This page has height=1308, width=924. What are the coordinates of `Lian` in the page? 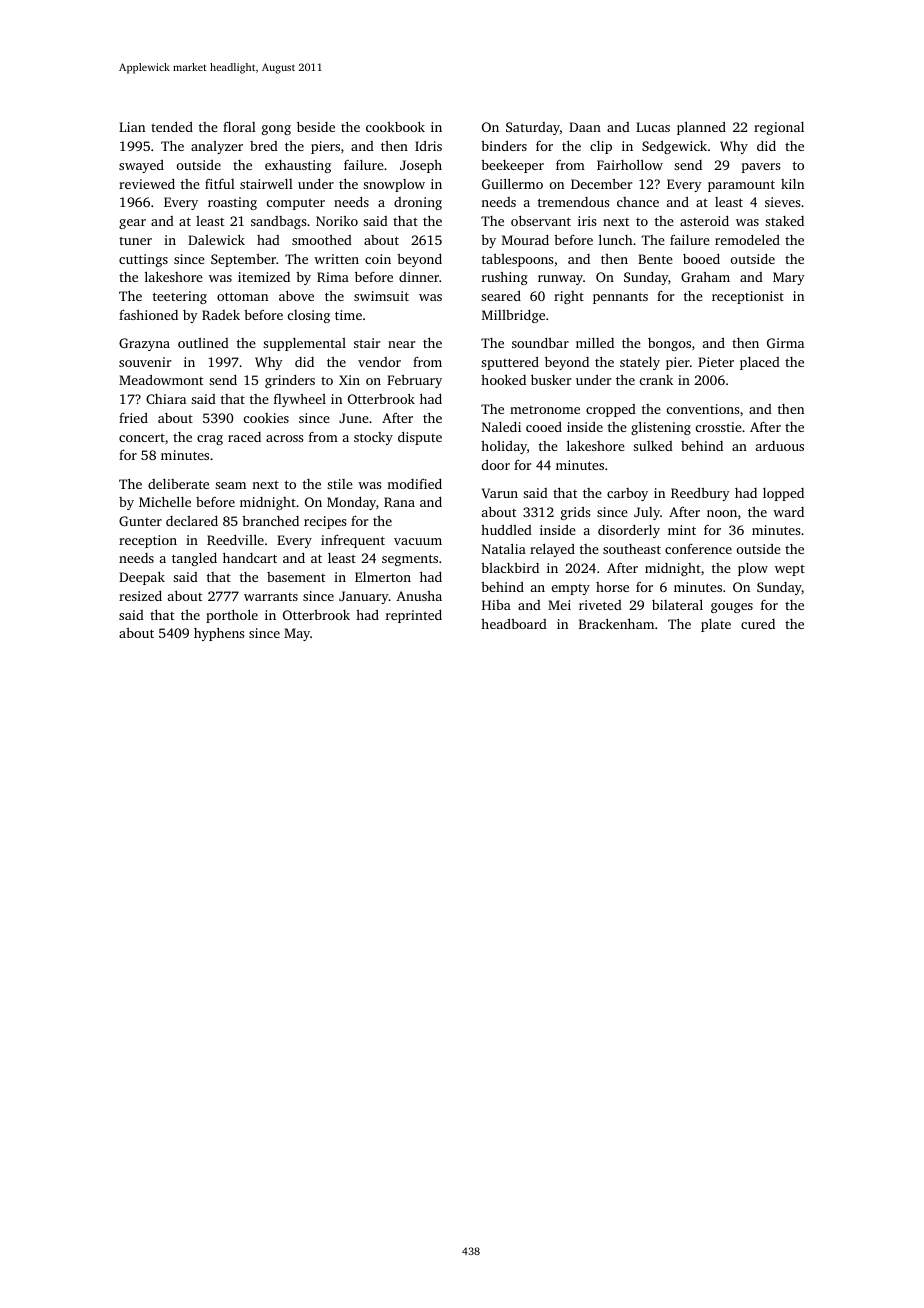 It's located at (132, 127).
